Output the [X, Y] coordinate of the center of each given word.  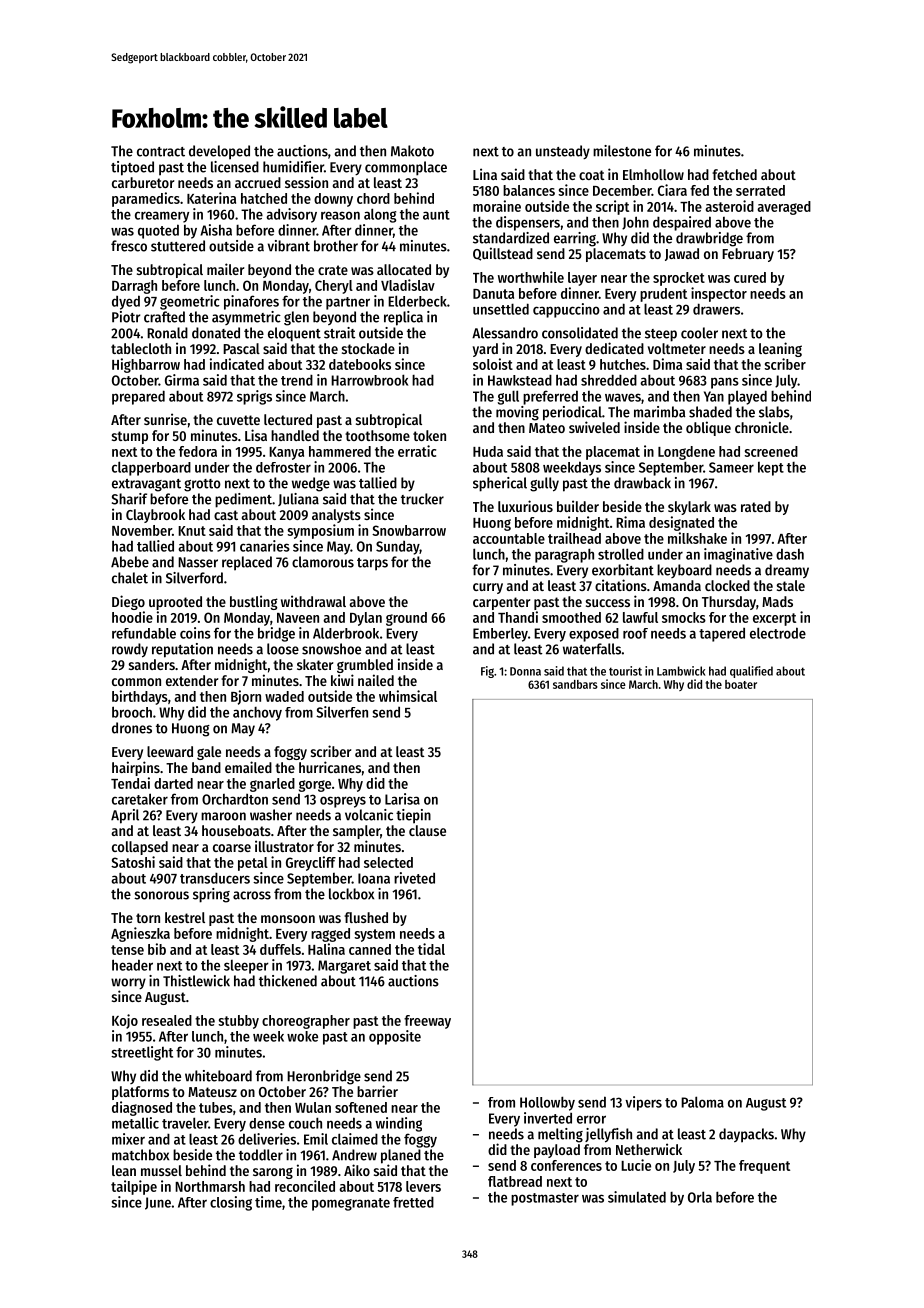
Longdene [686, 453]
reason [340, 215]
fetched [734, 174]
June [158, 1203]
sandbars [575, 684]
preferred [550, 397]
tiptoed [132, 168]
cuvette [238, 420]
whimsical [408, 696]
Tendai [130, 783]
